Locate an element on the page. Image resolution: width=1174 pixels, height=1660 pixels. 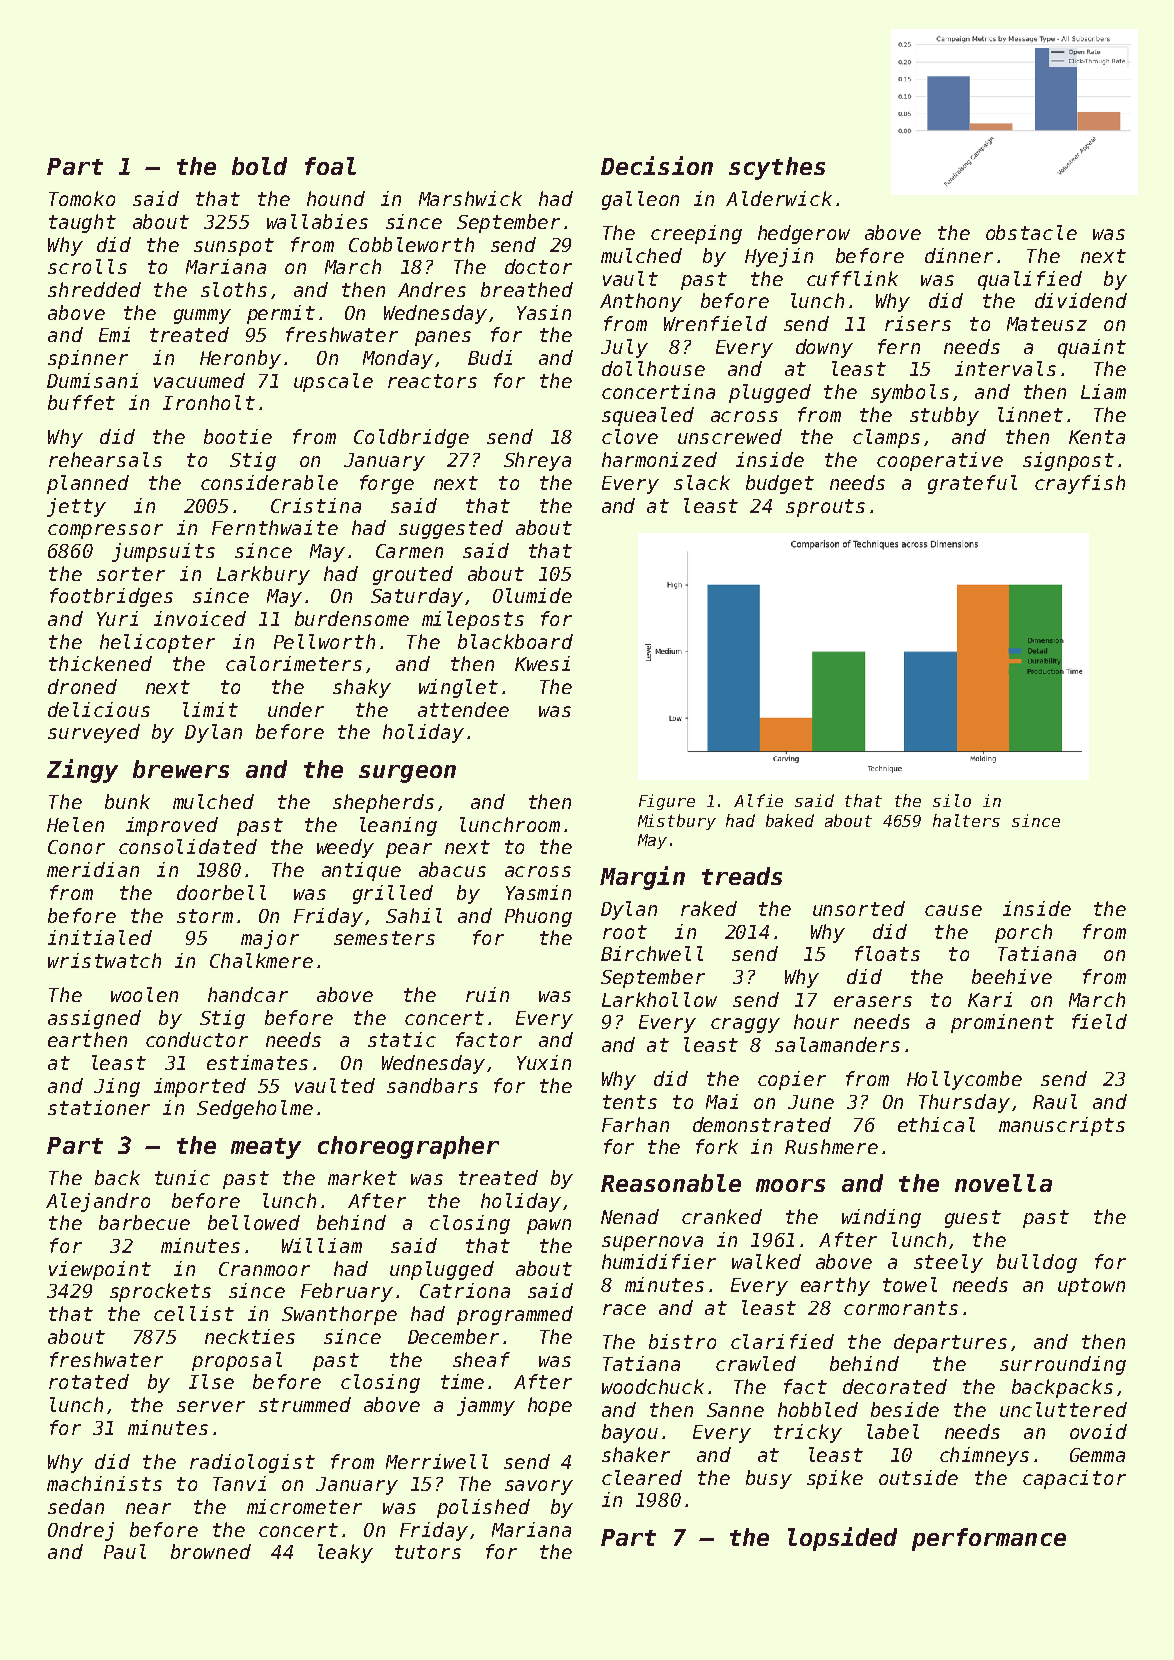
porch is located at coordinates (1023, 933).
